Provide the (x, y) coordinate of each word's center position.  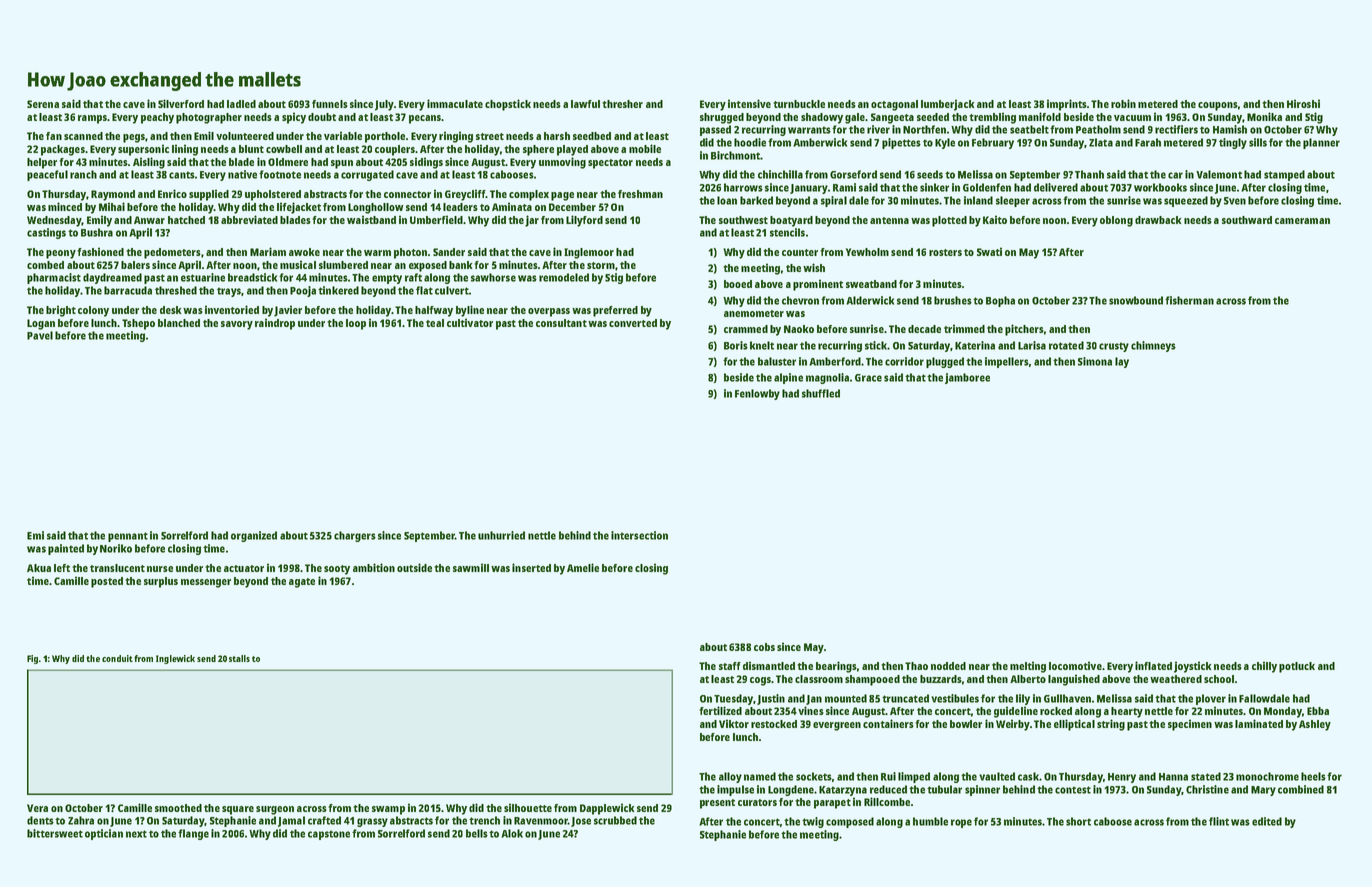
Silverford (181, 103)
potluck (1297, 667)
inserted (531, 567)
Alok (512, 833)
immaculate (455, 103)
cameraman (1302, 221)
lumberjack (948, 105)
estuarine (203, 277)
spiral (834, 201)
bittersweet (55, 833)
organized (254, 536)
